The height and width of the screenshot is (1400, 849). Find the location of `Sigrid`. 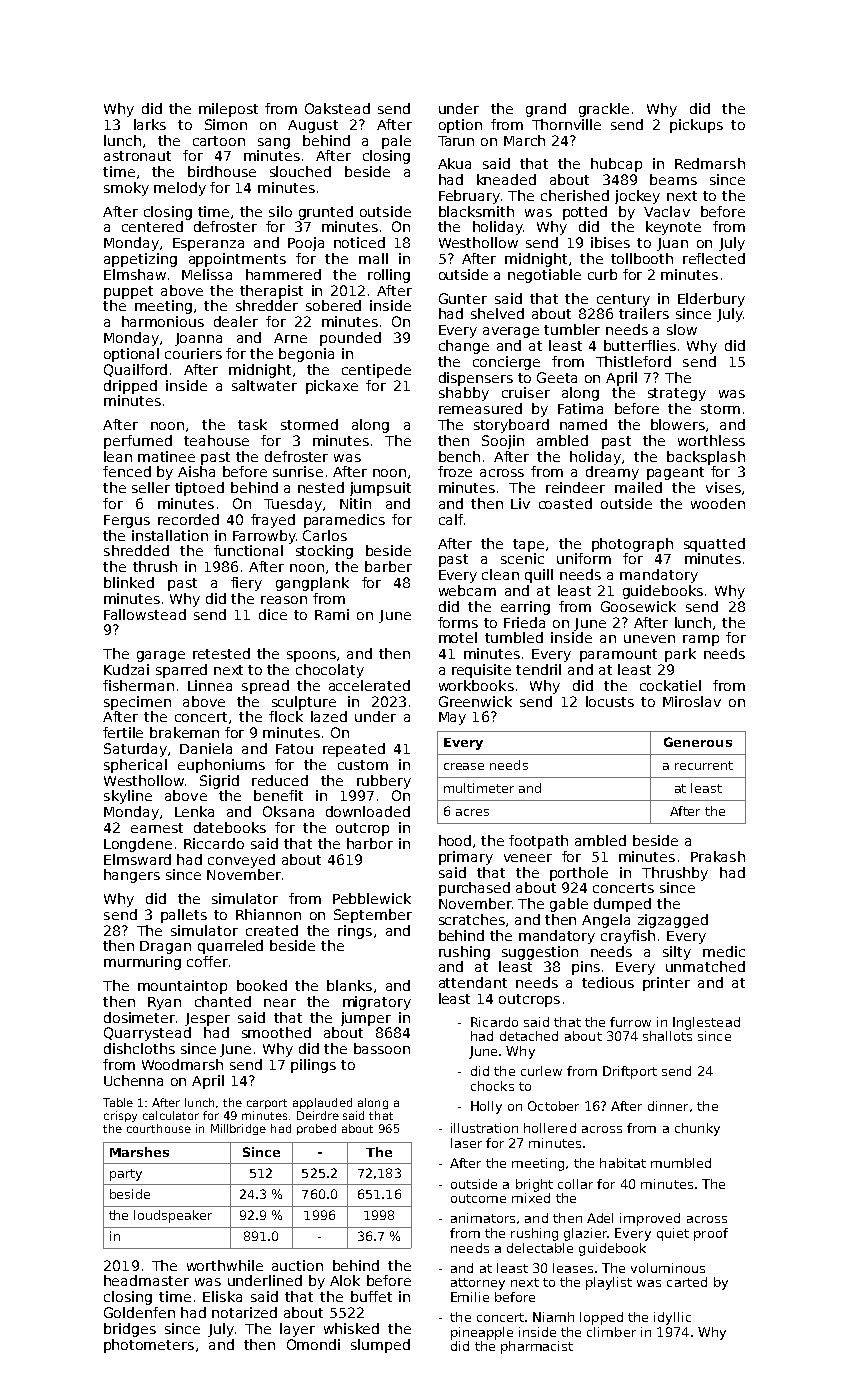

Sigrid is located at coordinates (219, 782).
